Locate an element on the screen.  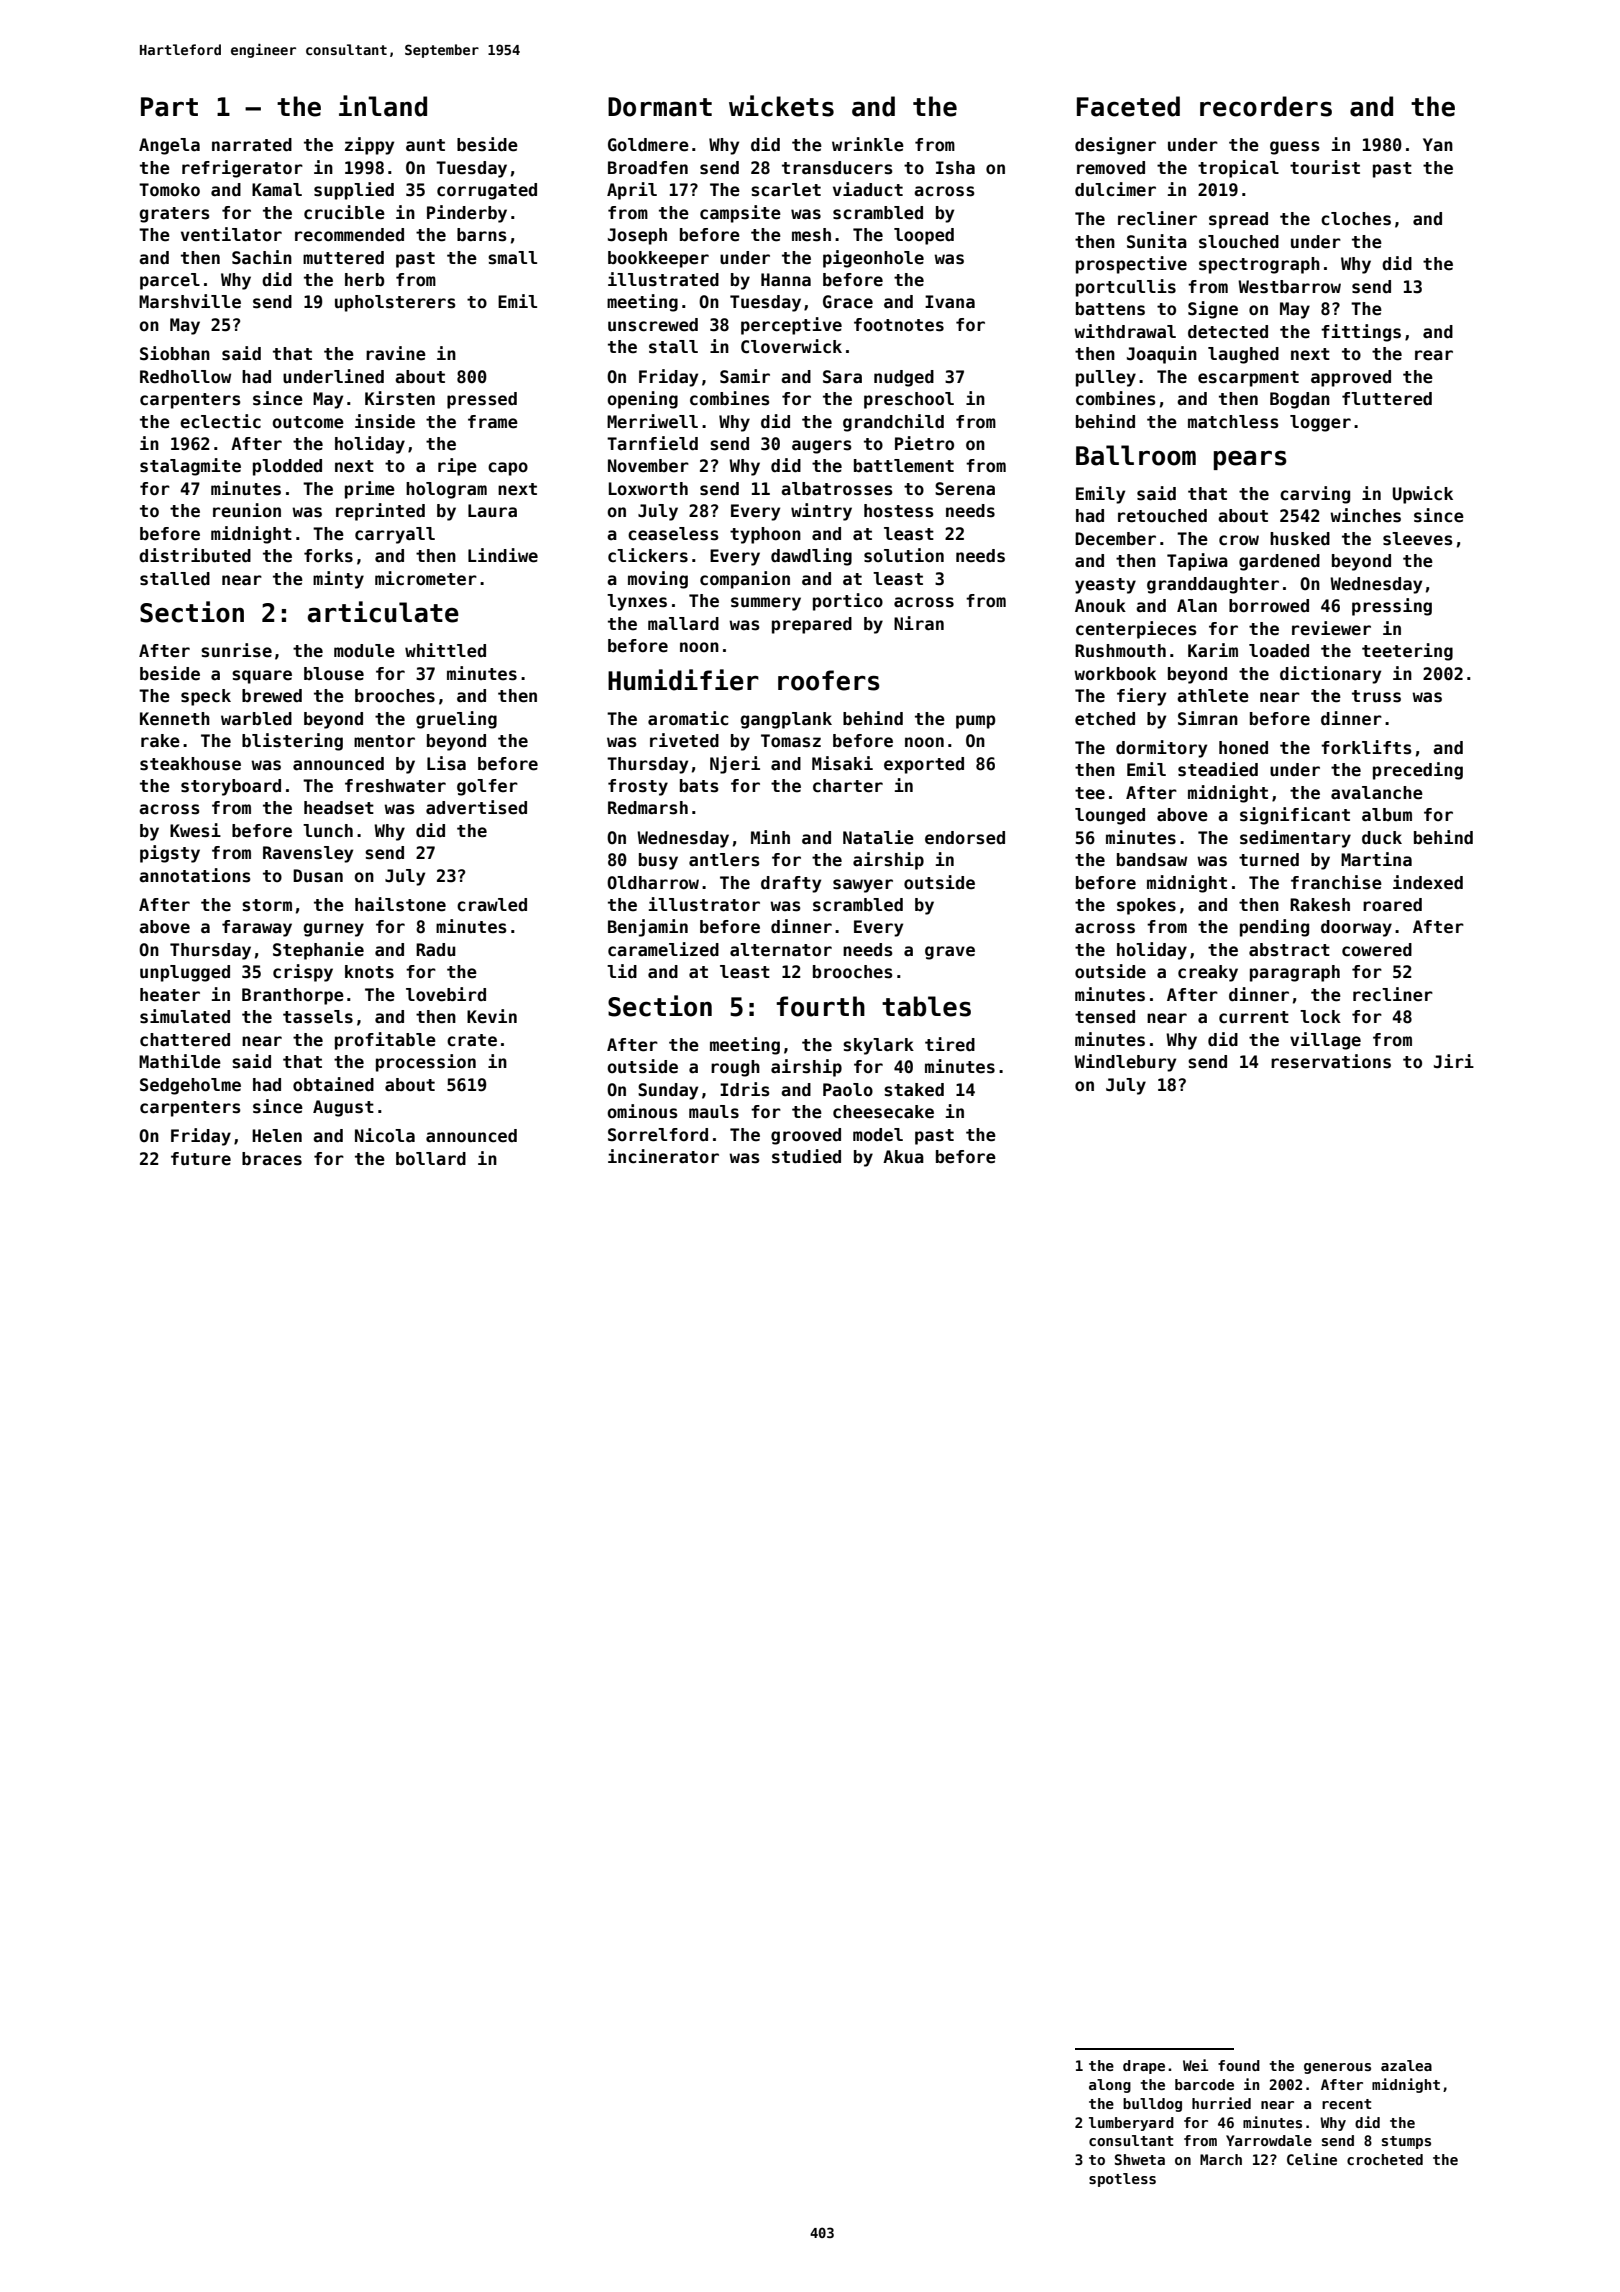
companion is located at coordinates (745, 580).
